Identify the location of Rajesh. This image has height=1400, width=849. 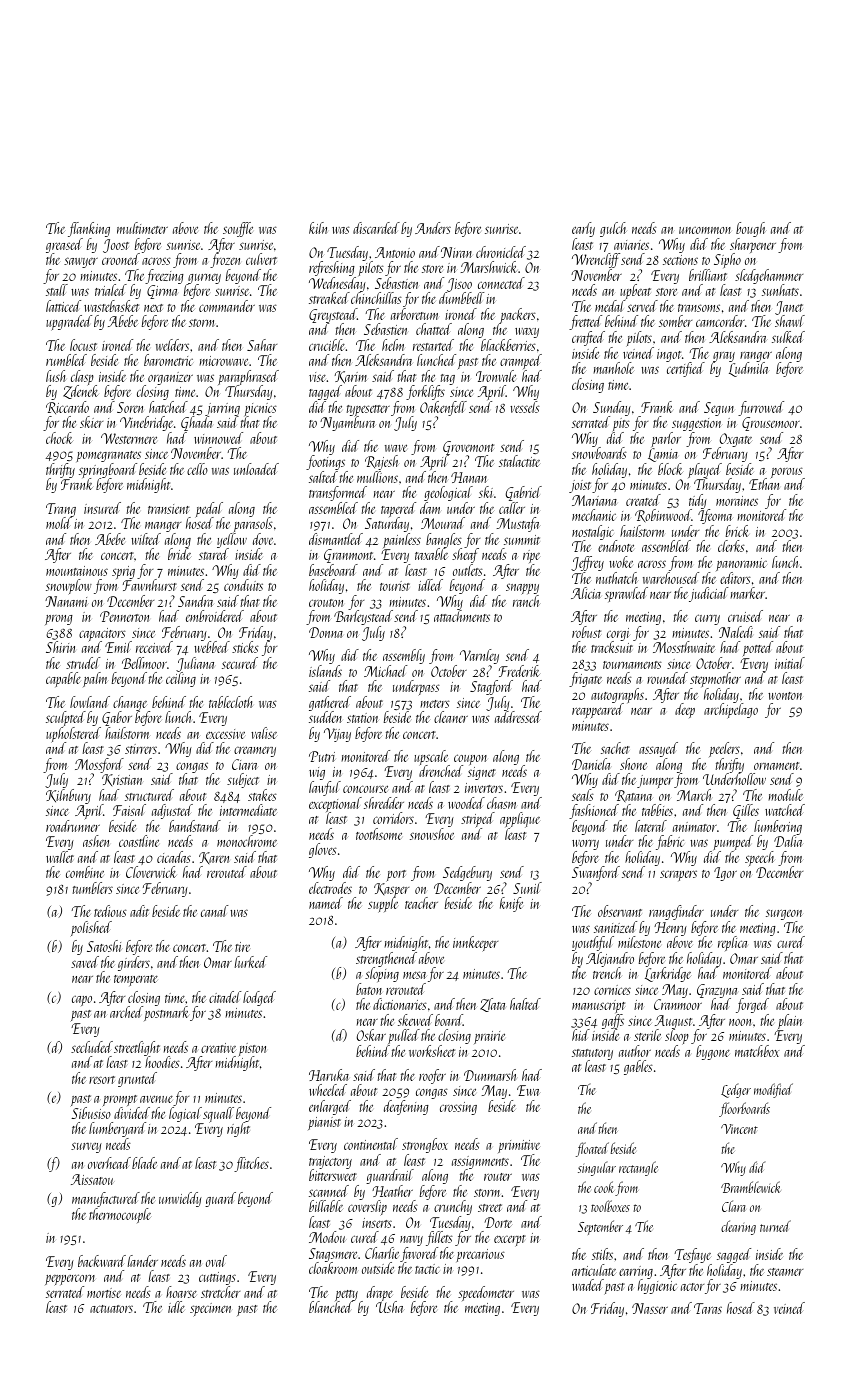
(382, 462).
